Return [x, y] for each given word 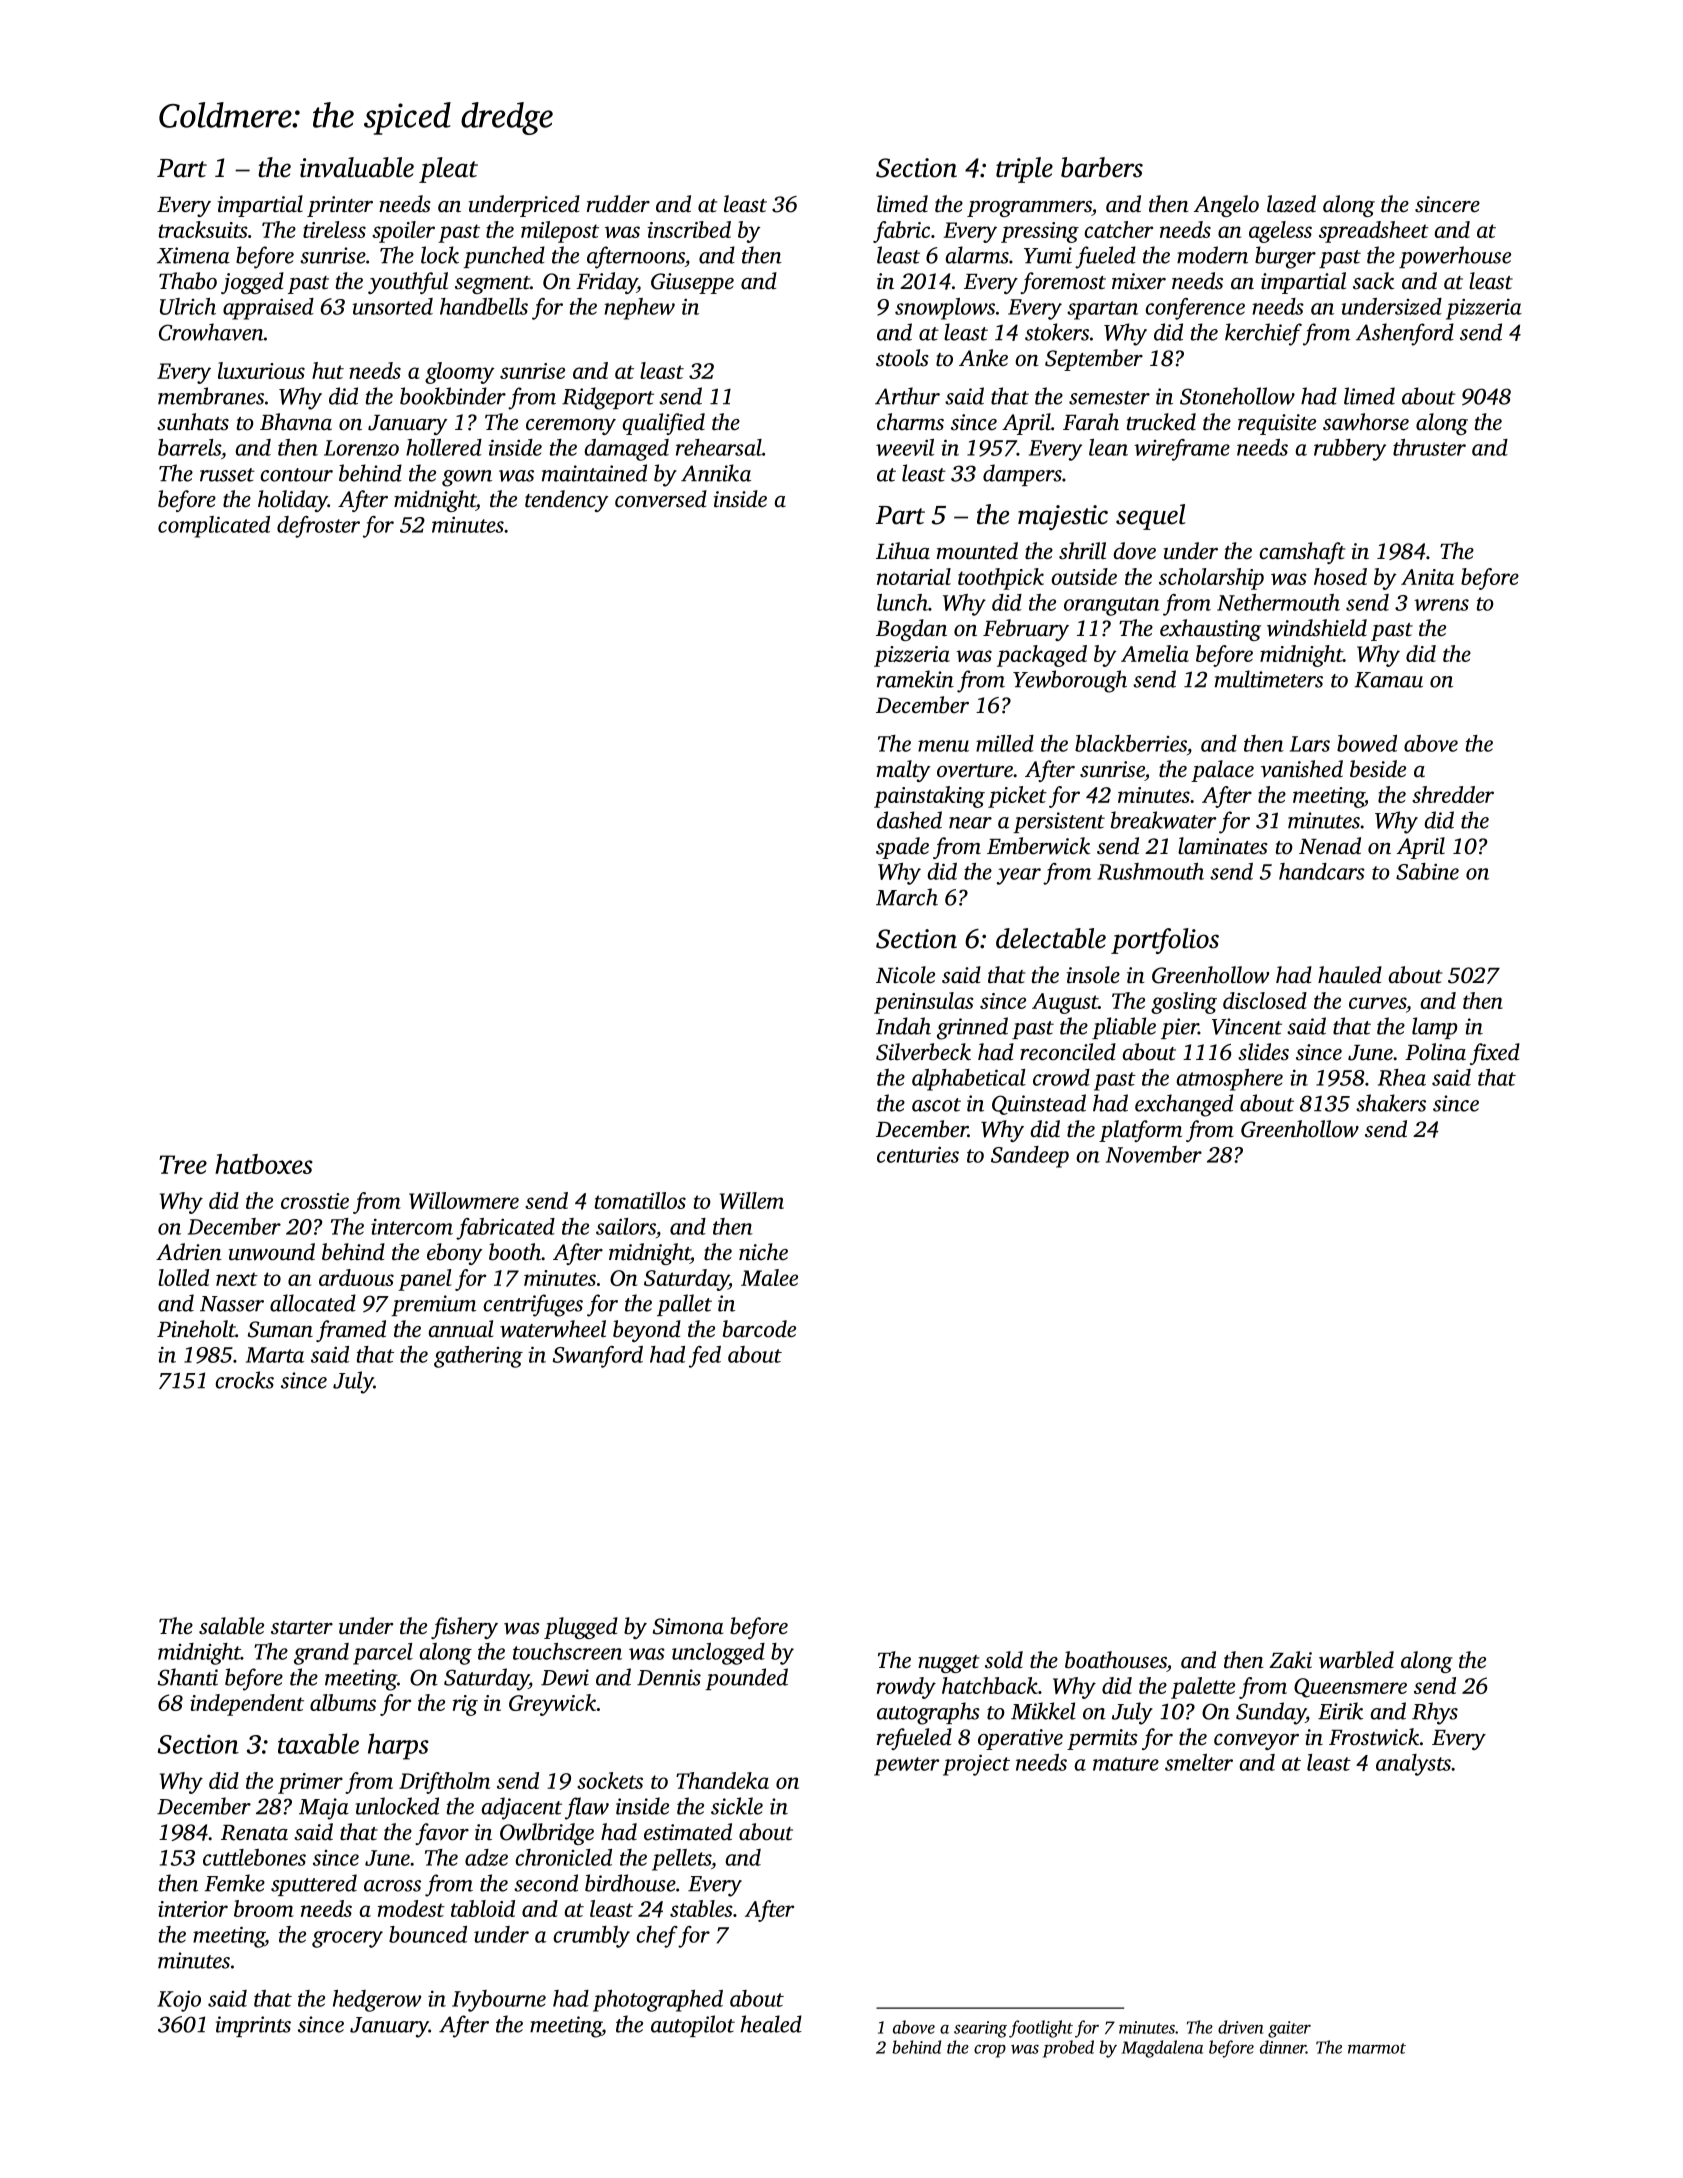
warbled [1356, 1660]
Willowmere [464, 1200]
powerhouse [1455, 257]
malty [903, 771]
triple [1024, 170]
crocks [244, 1380]
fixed [1495, 1054]
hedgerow [377, 2001]
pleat [448, 170]
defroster [318, 527]
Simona [688, 1626]
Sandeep [1030, 1157]
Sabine [1427, 871]
